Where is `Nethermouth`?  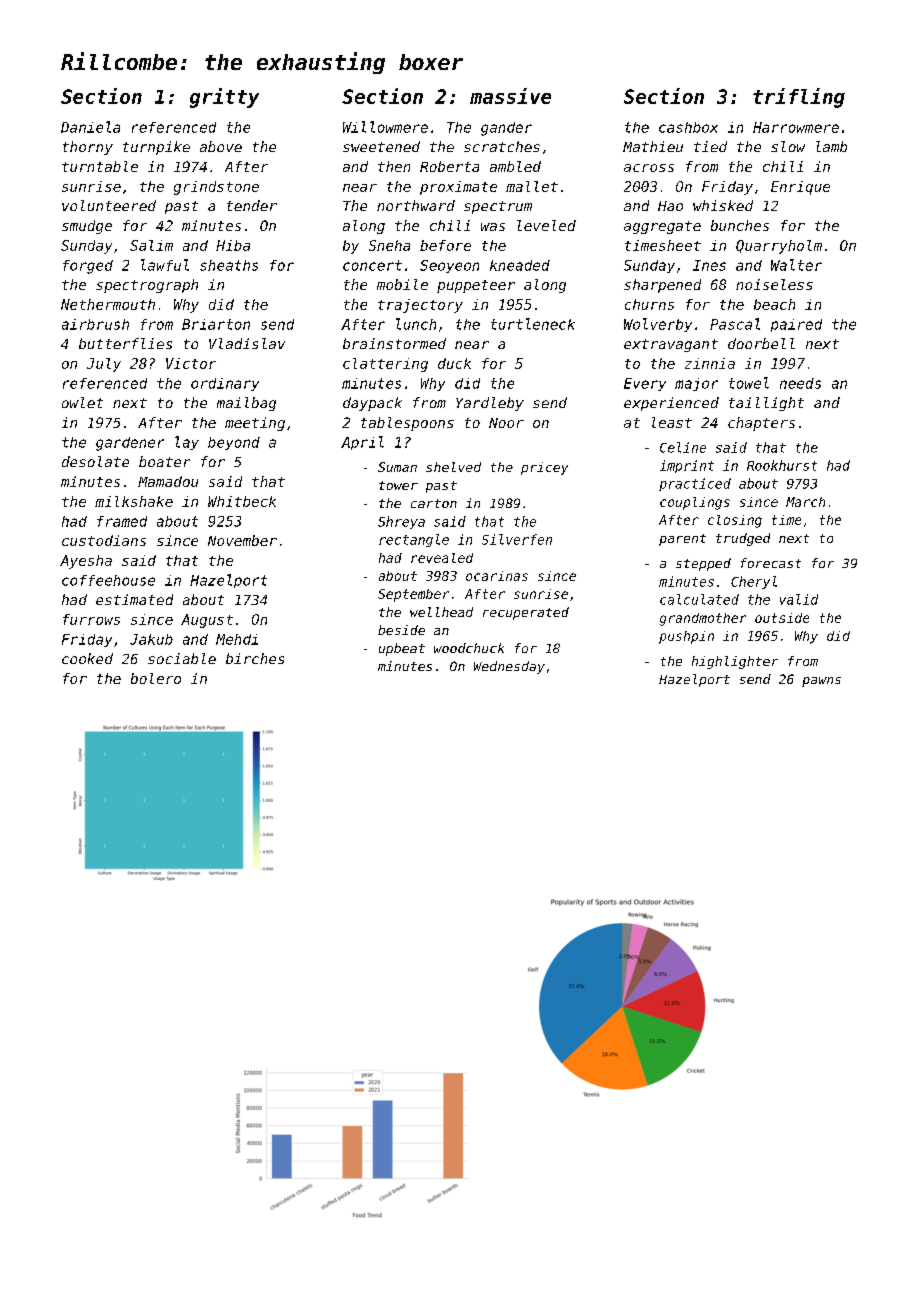
Nethermouth is located at coordinates (108, 304).
